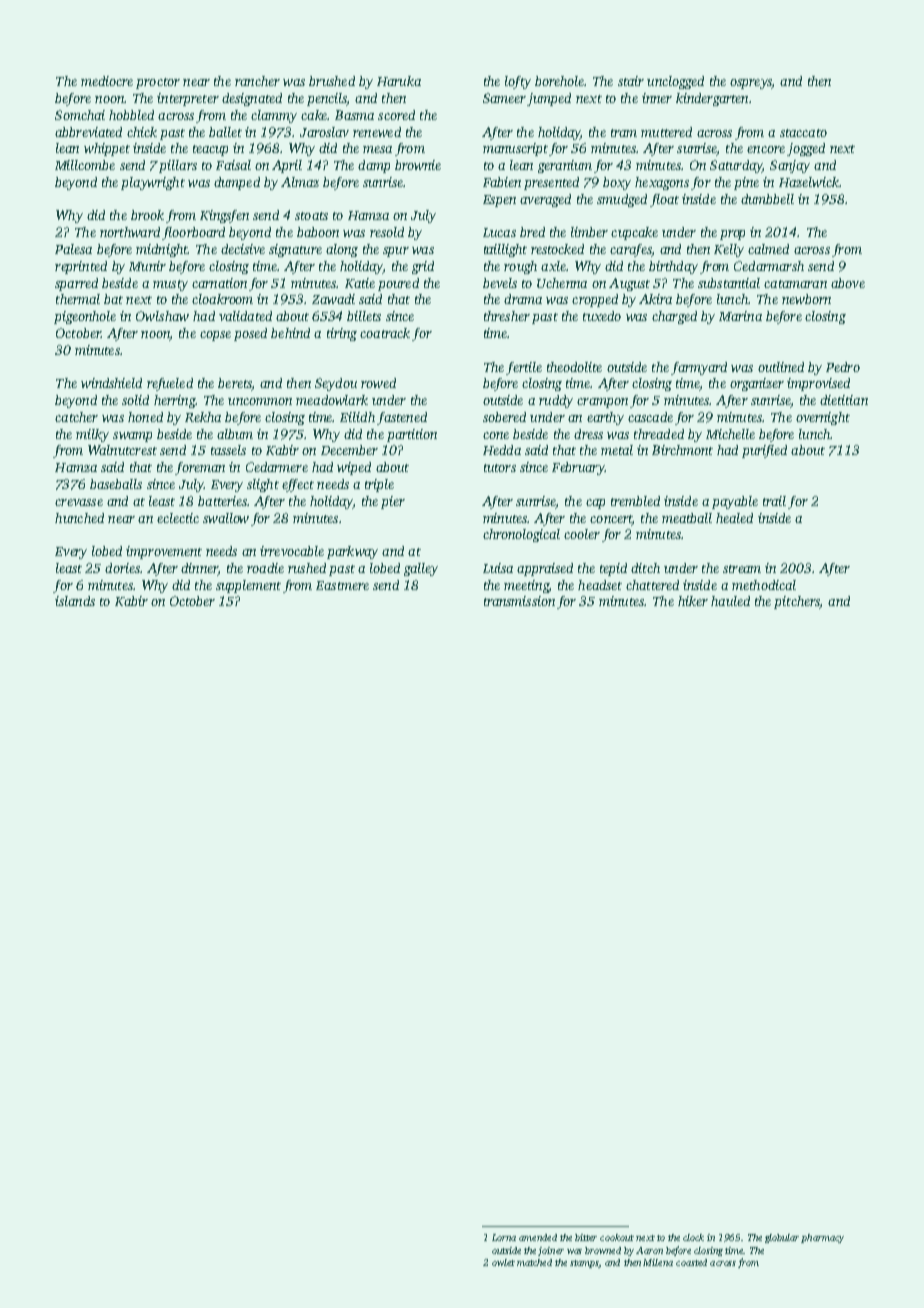  I want to click on Zawadi, so click(333, 299).
